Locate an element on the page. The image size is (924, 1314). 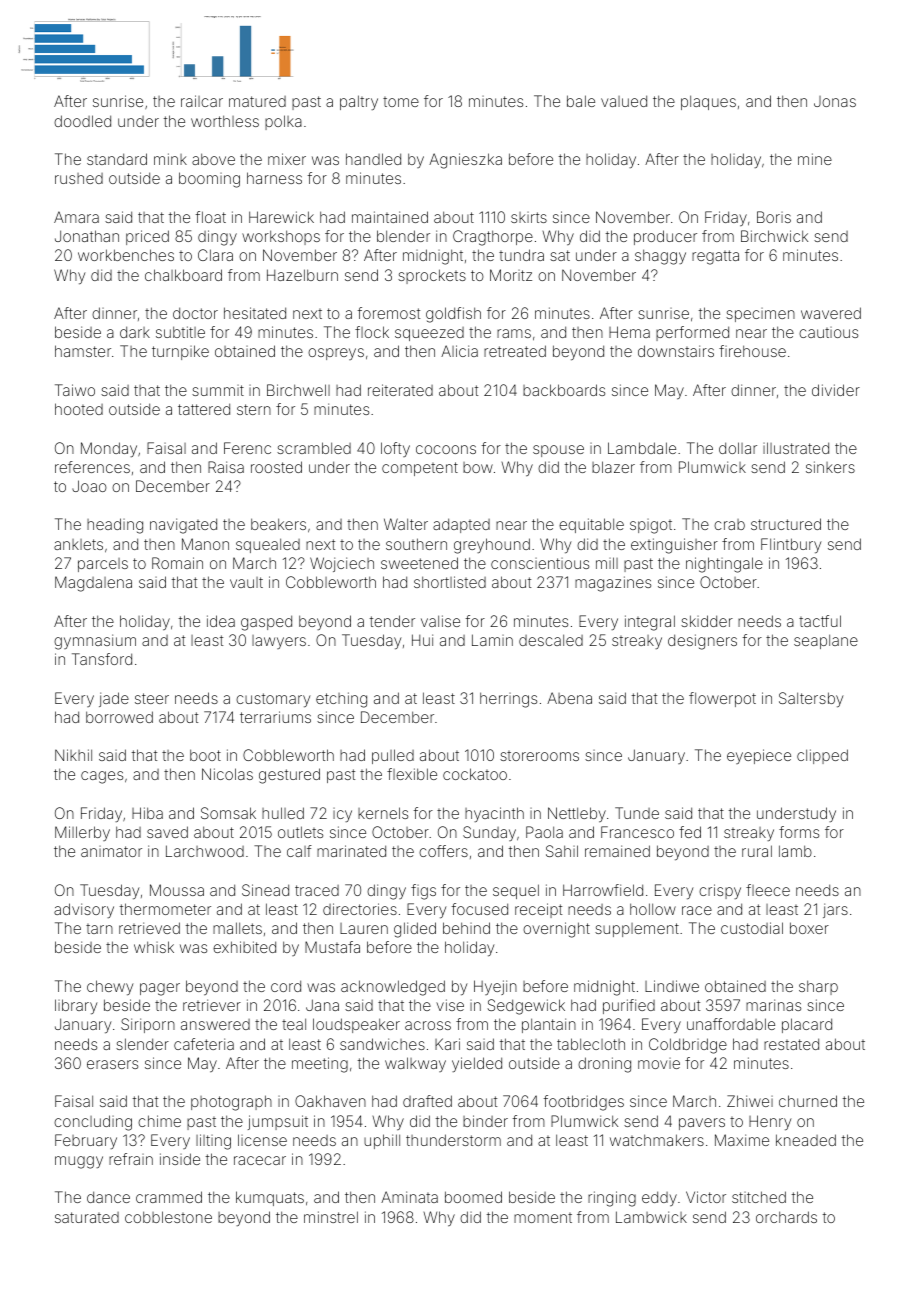
Jonas is located at coordinates (835, 101).
